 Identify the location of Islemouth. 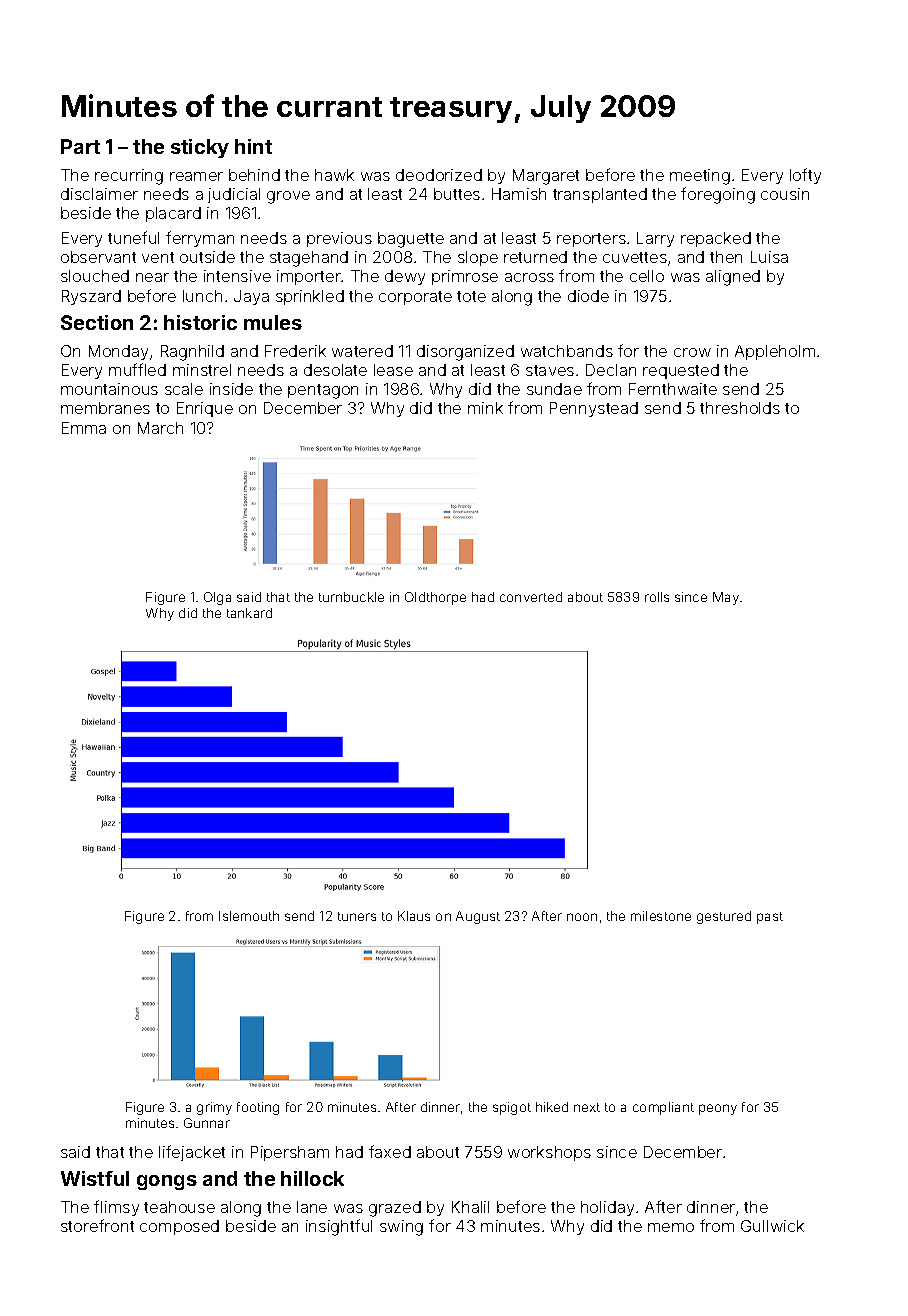
(249, 916).
